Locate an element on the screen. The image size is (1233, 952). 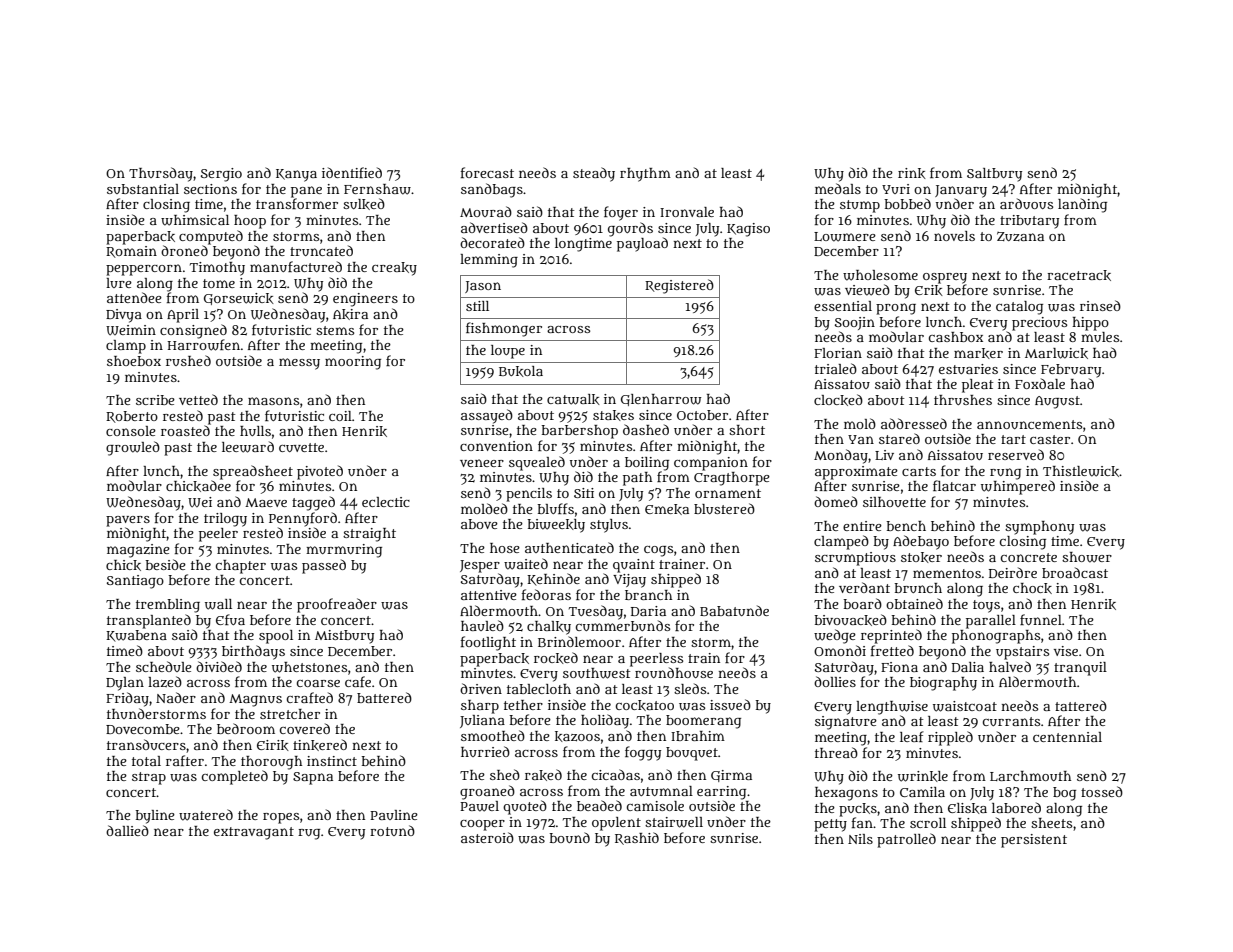
Saltbury is located at coordinates (994, 175).
